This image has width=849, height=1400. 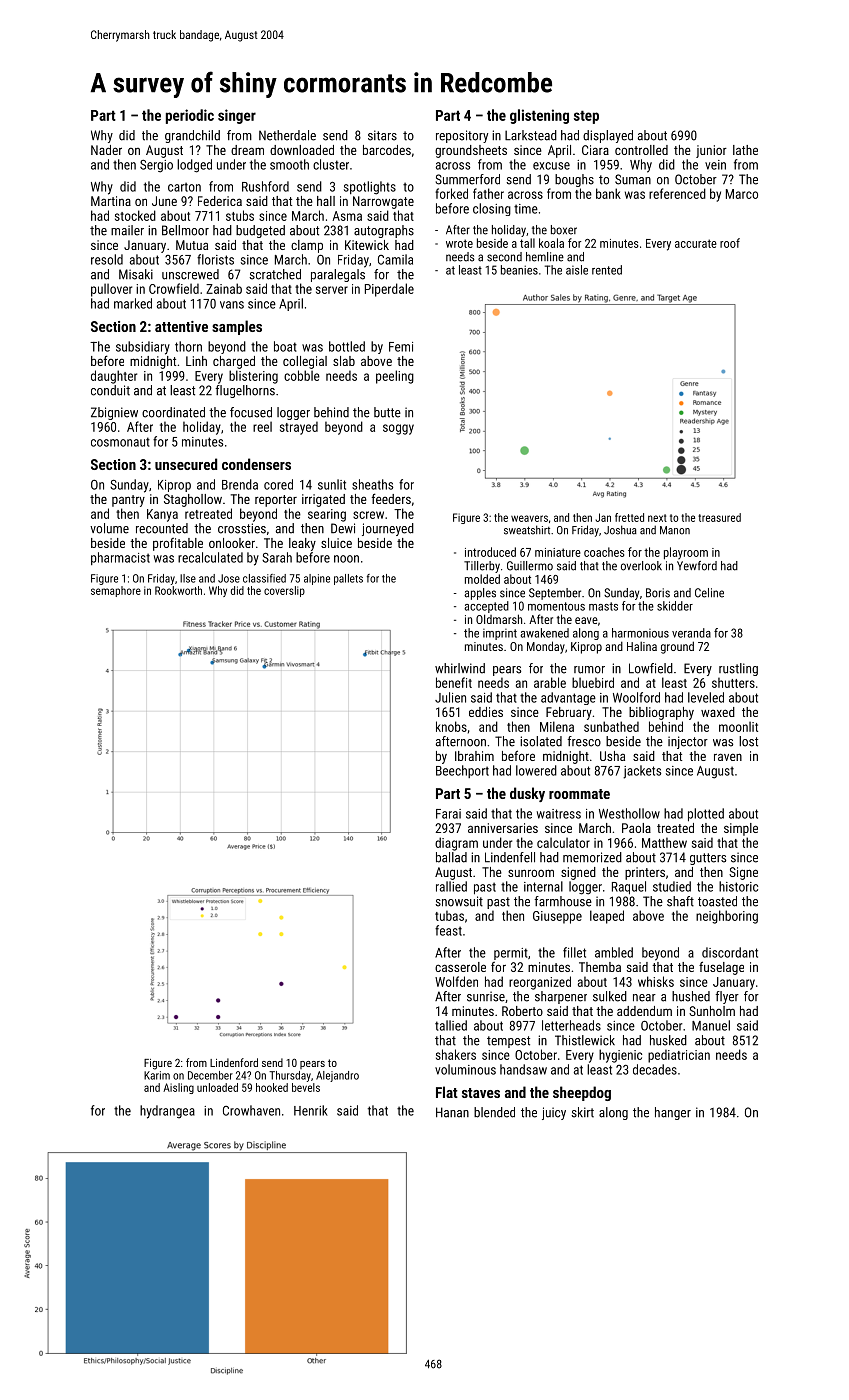 What do you see at coordinates (157, 1075) in the image?
I see `Karim` at bounding box center [157, 1075].
